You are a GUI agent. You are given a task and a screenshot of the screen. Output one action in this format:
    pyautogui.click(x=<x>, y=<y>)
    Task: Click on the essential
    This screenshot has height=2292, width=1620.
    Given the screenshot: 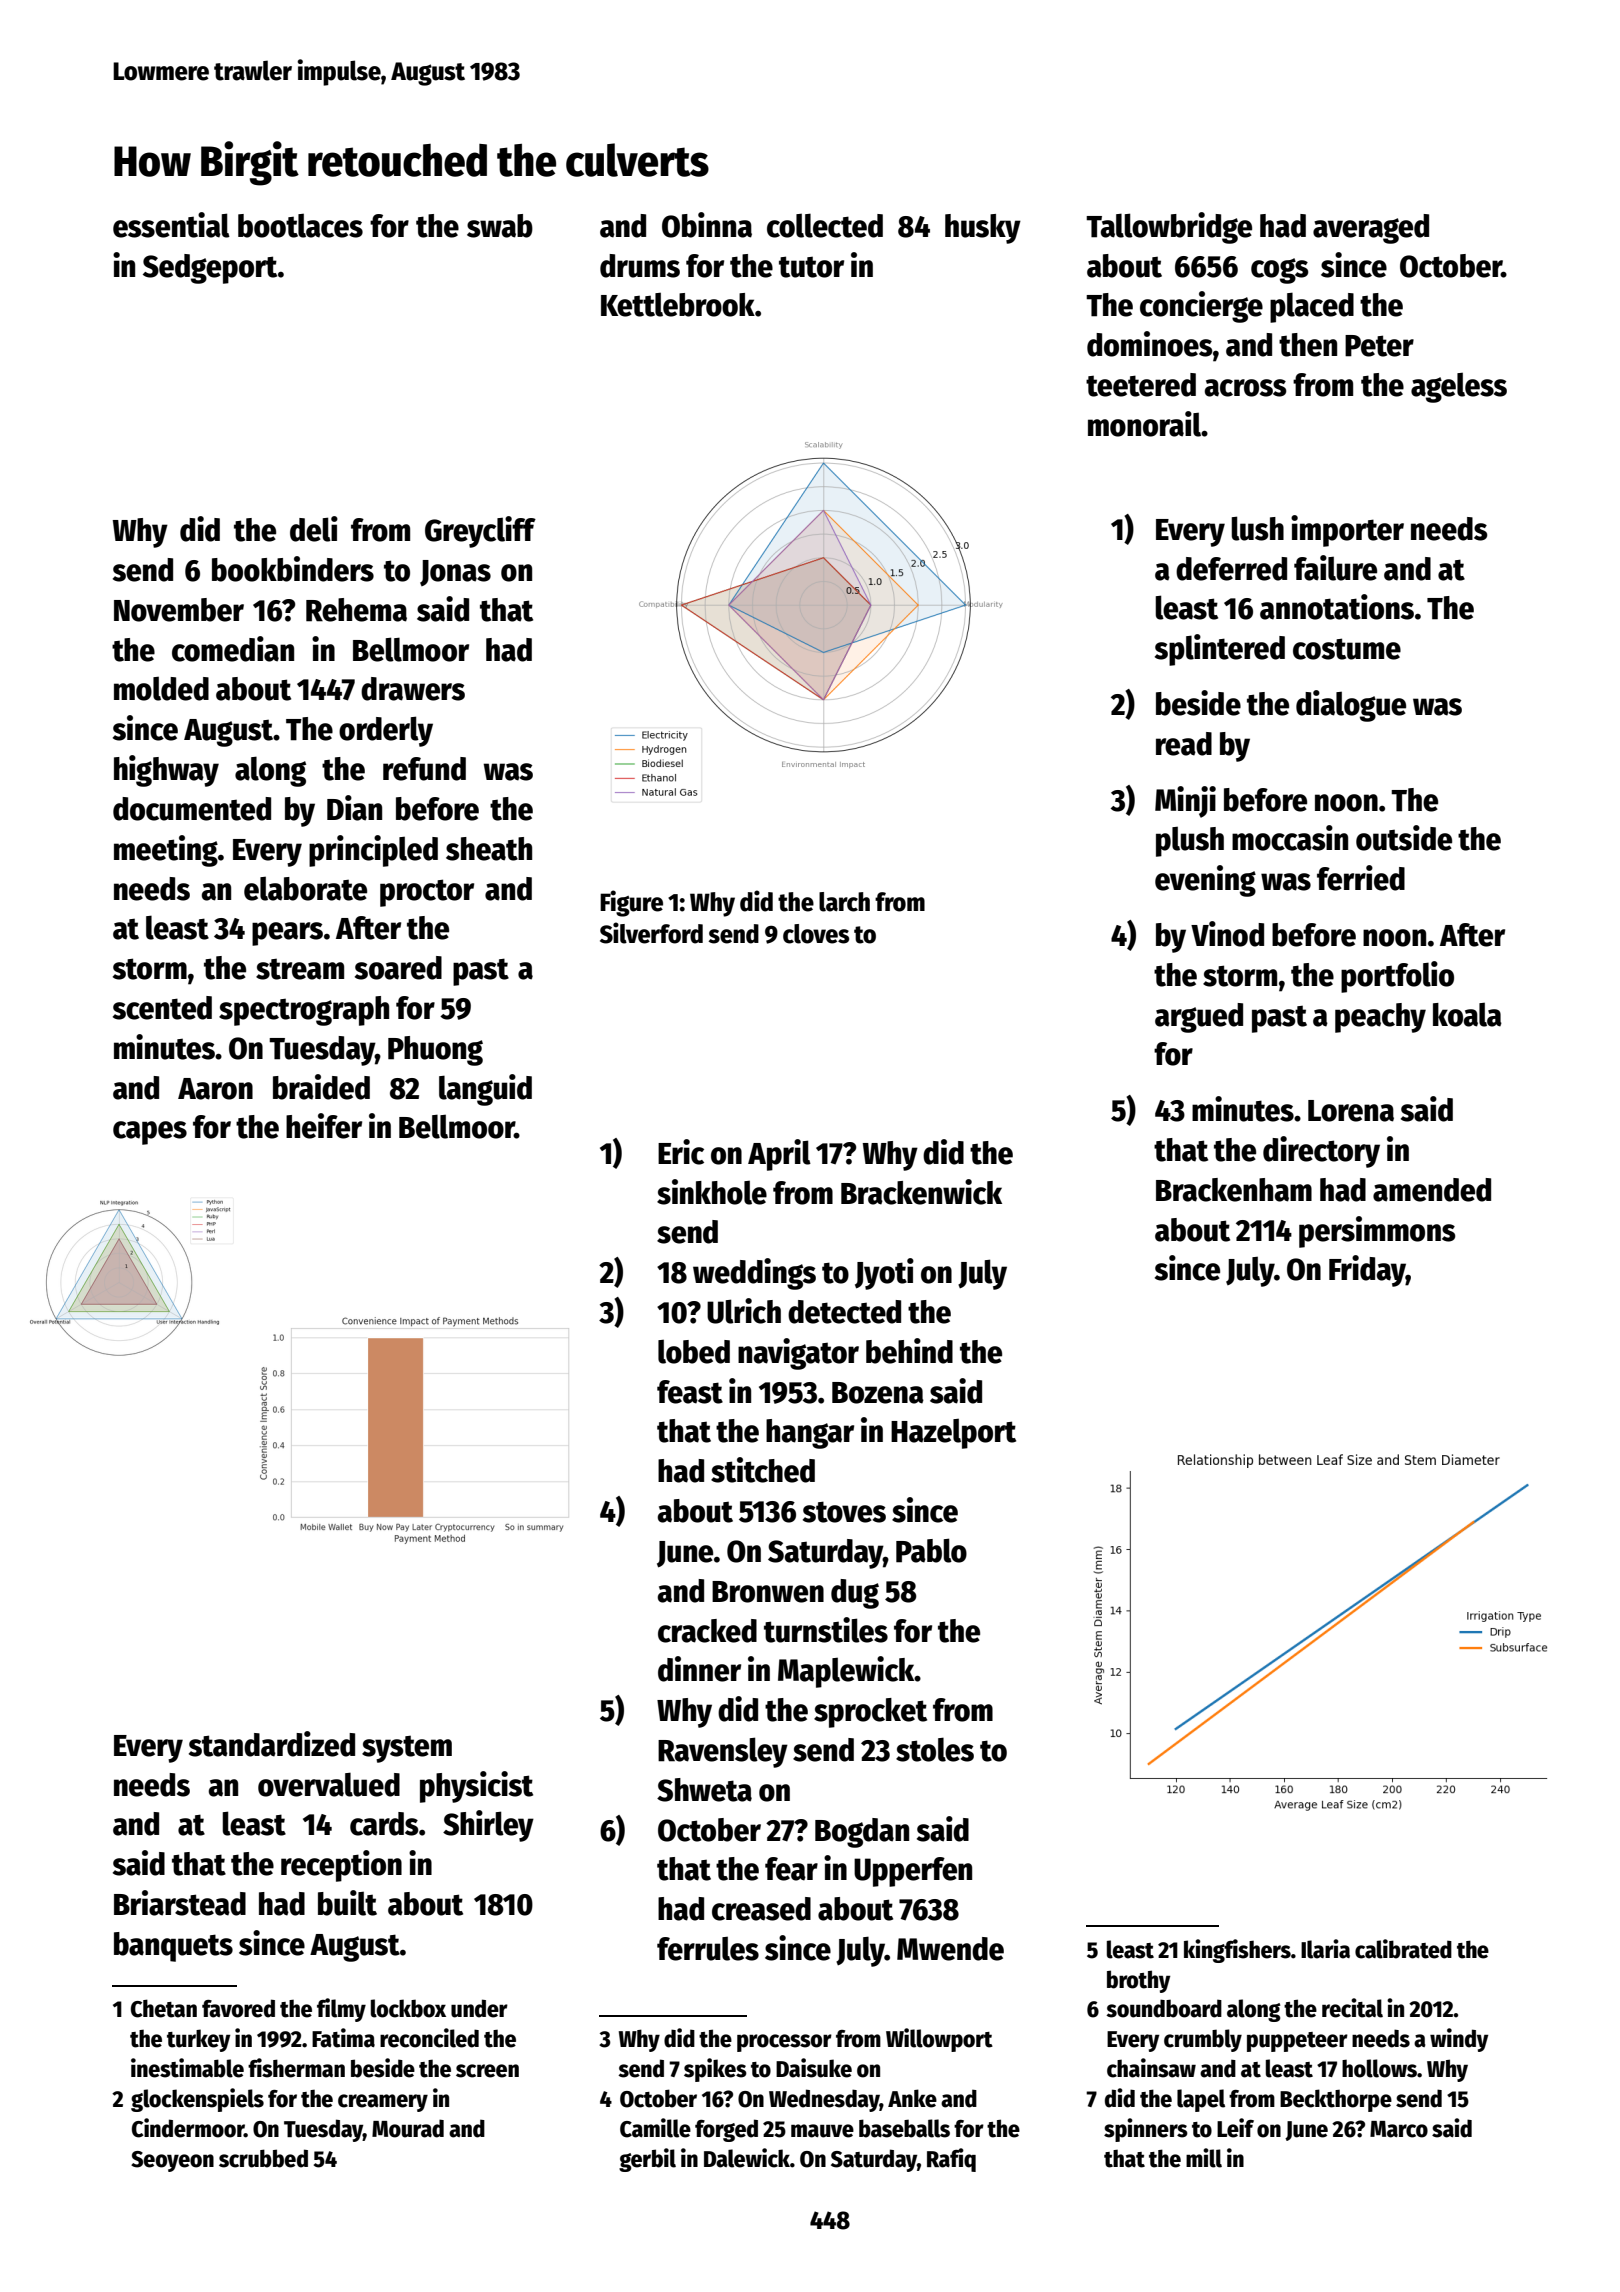 What is the action you would take?
    pyautogui.click(x=171, y=225)
